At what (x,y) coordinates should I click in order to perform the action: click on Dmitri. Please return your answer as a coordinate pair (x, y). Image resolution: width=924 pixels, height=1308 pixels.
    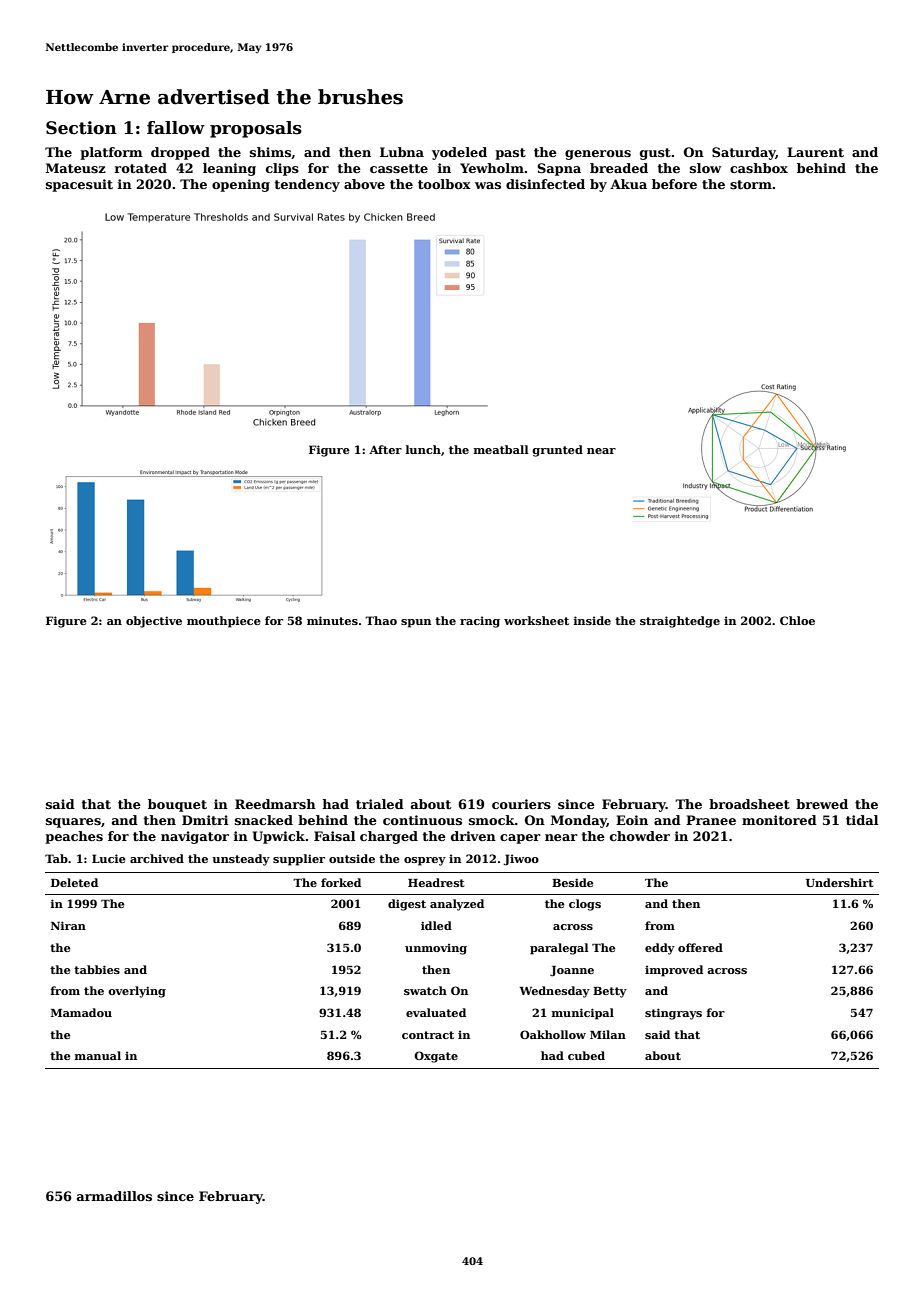
    Looking at the image, I should click on (205, 820).
